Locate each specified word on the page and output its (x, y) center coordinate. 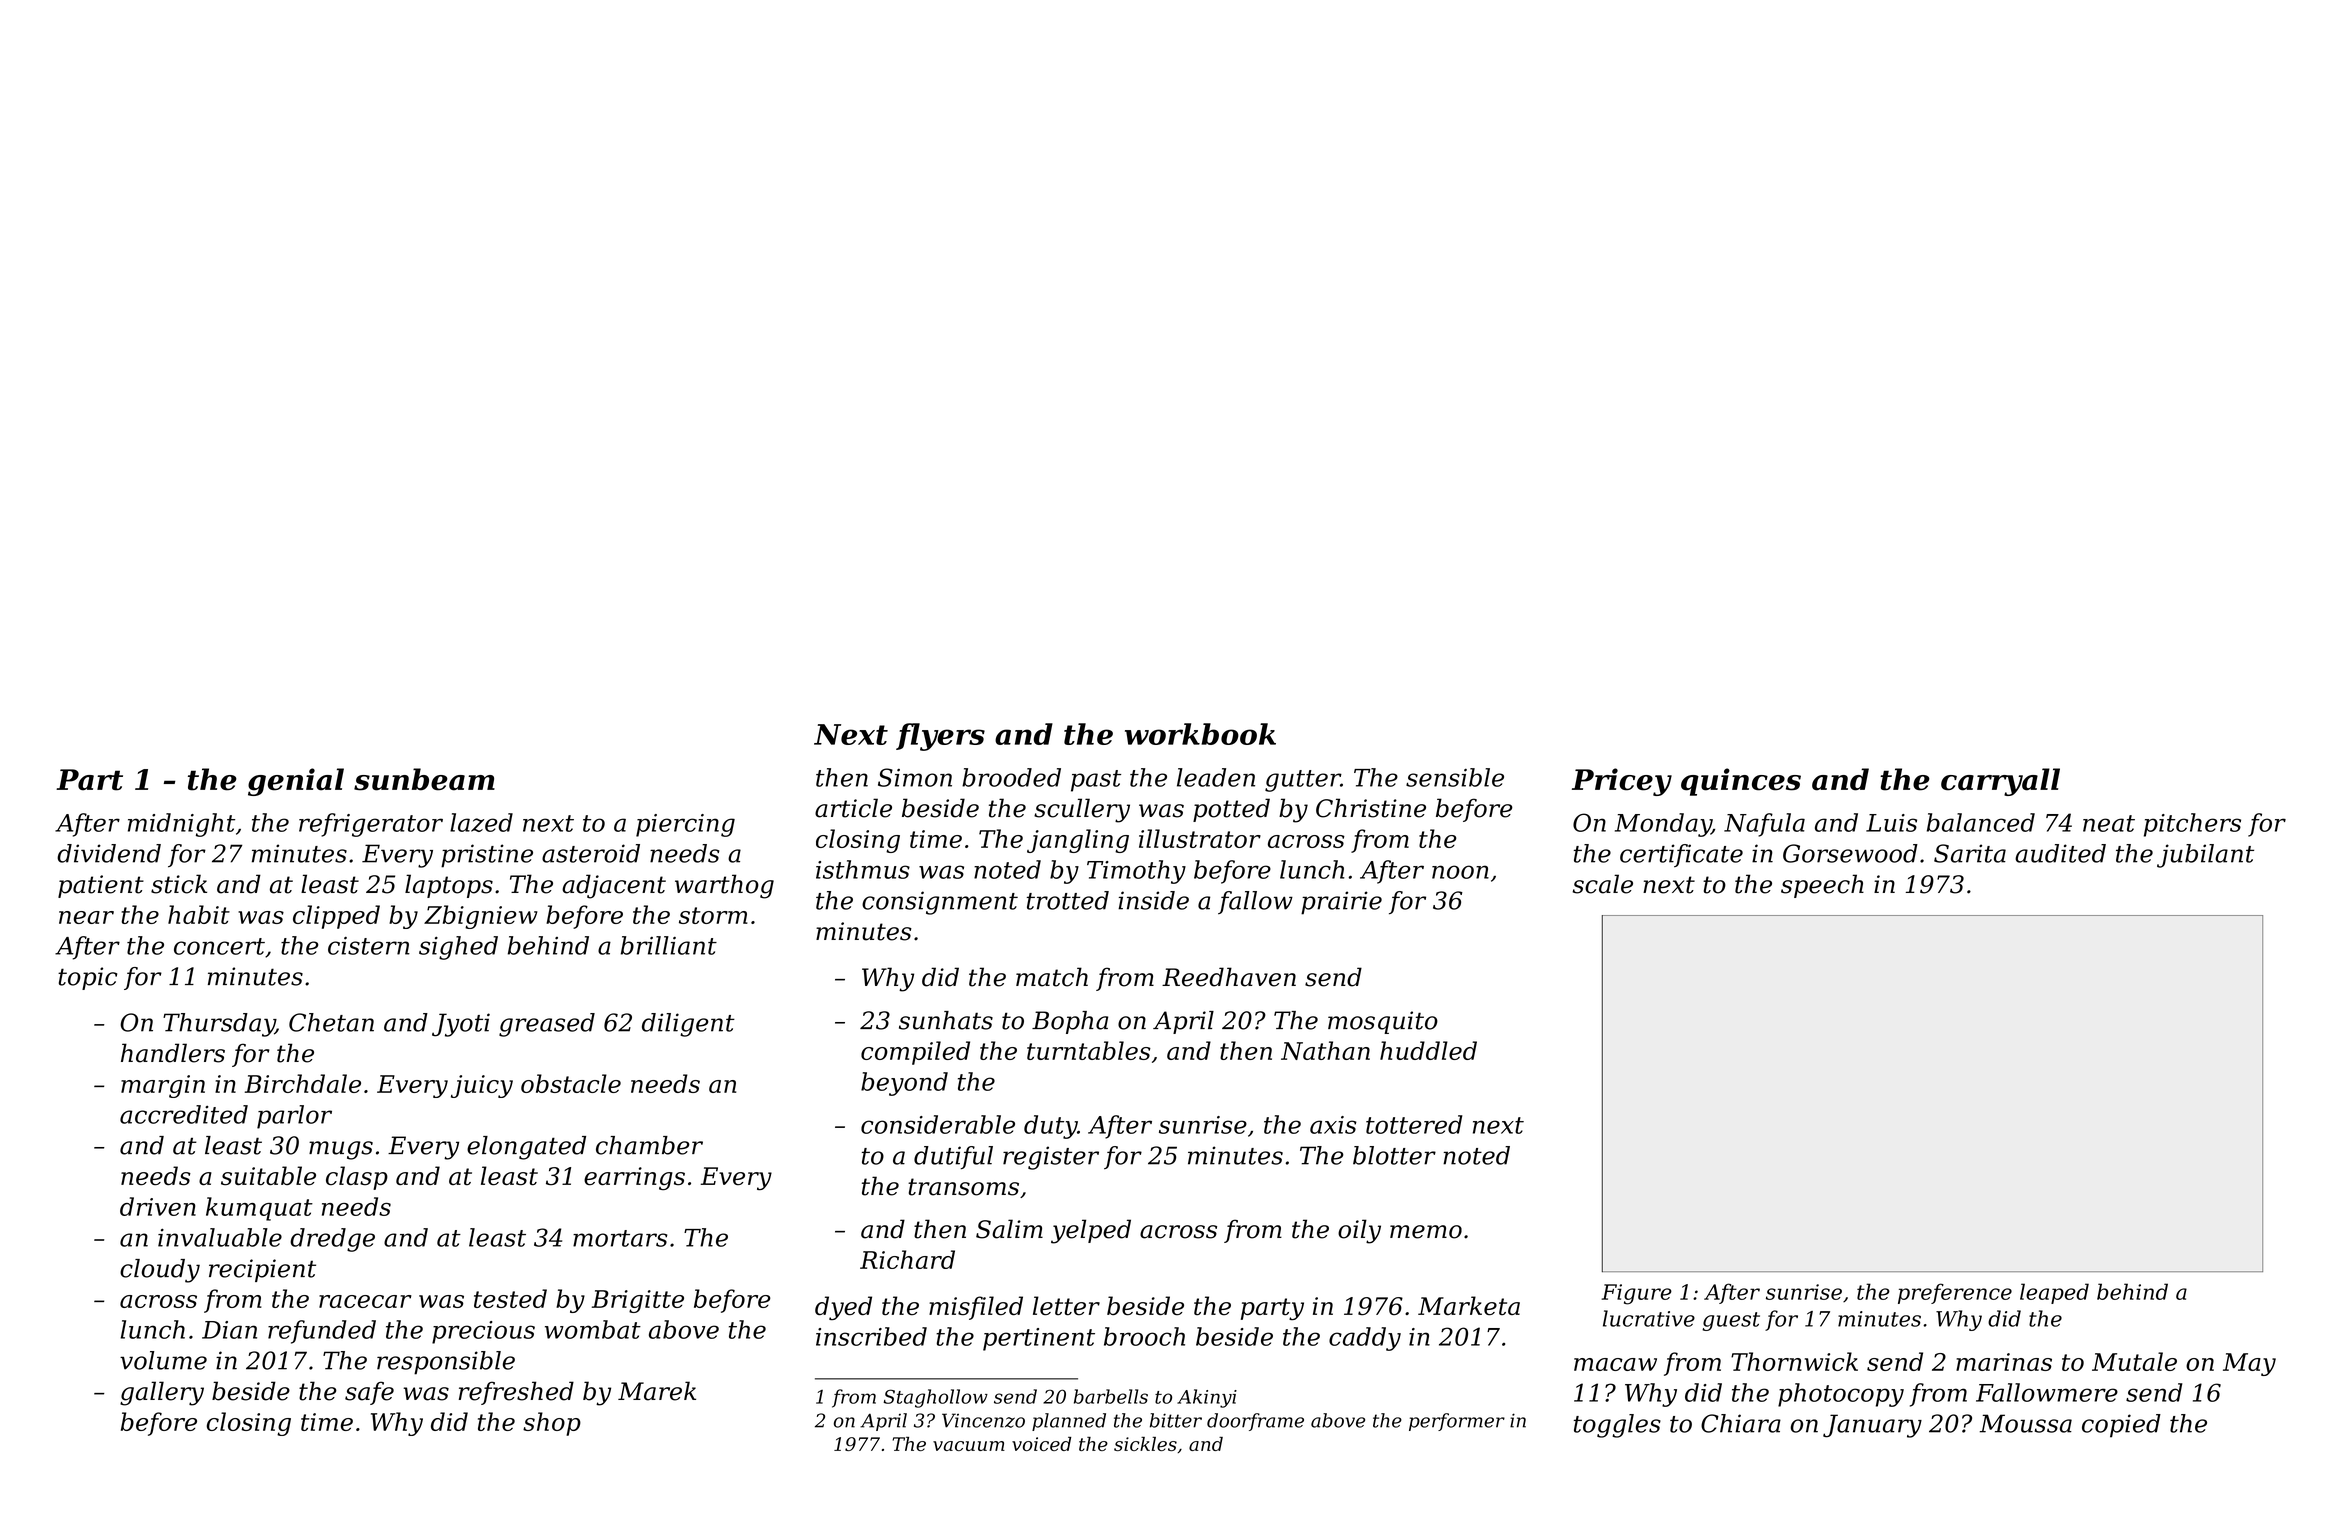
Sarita (1970, 853)
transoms (963, 1187)
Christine (1371, 808)
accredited (184, 1114)
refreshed (516, 1393)
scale (1603, 884)
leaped (2054, 1293)
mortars (620, 1238)
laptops (449, 886)
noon (1460, 872)
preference (1955, 1293)
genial (296, 782)
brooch (1144, 1336)
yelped (1091, 1231)
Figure (1636, 1294)
